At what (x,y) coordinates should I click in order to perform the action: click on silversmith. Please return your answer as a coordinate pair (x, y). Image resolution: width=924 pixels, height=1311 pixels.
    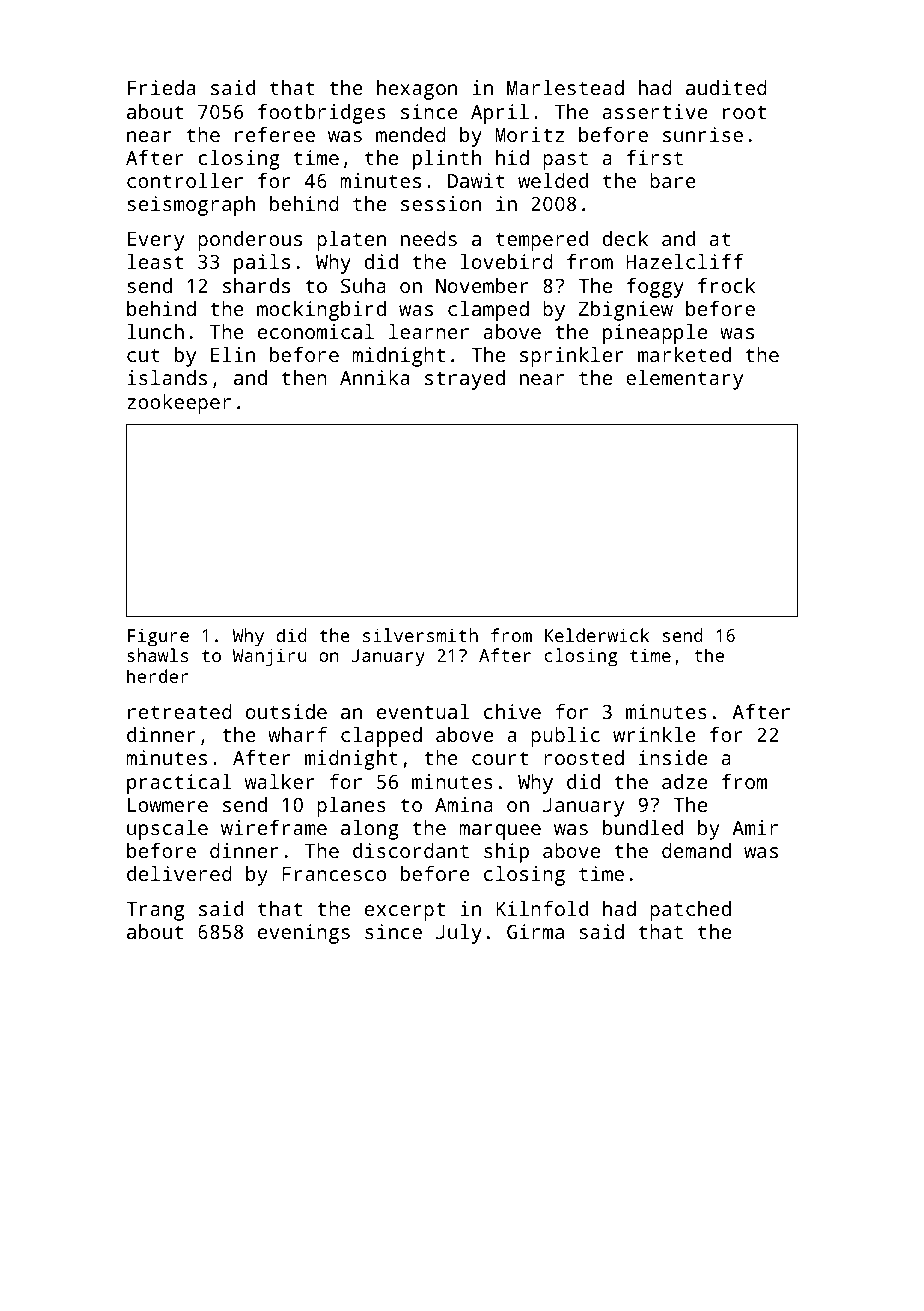
    Looking at the image, I should click on (420, 635).
